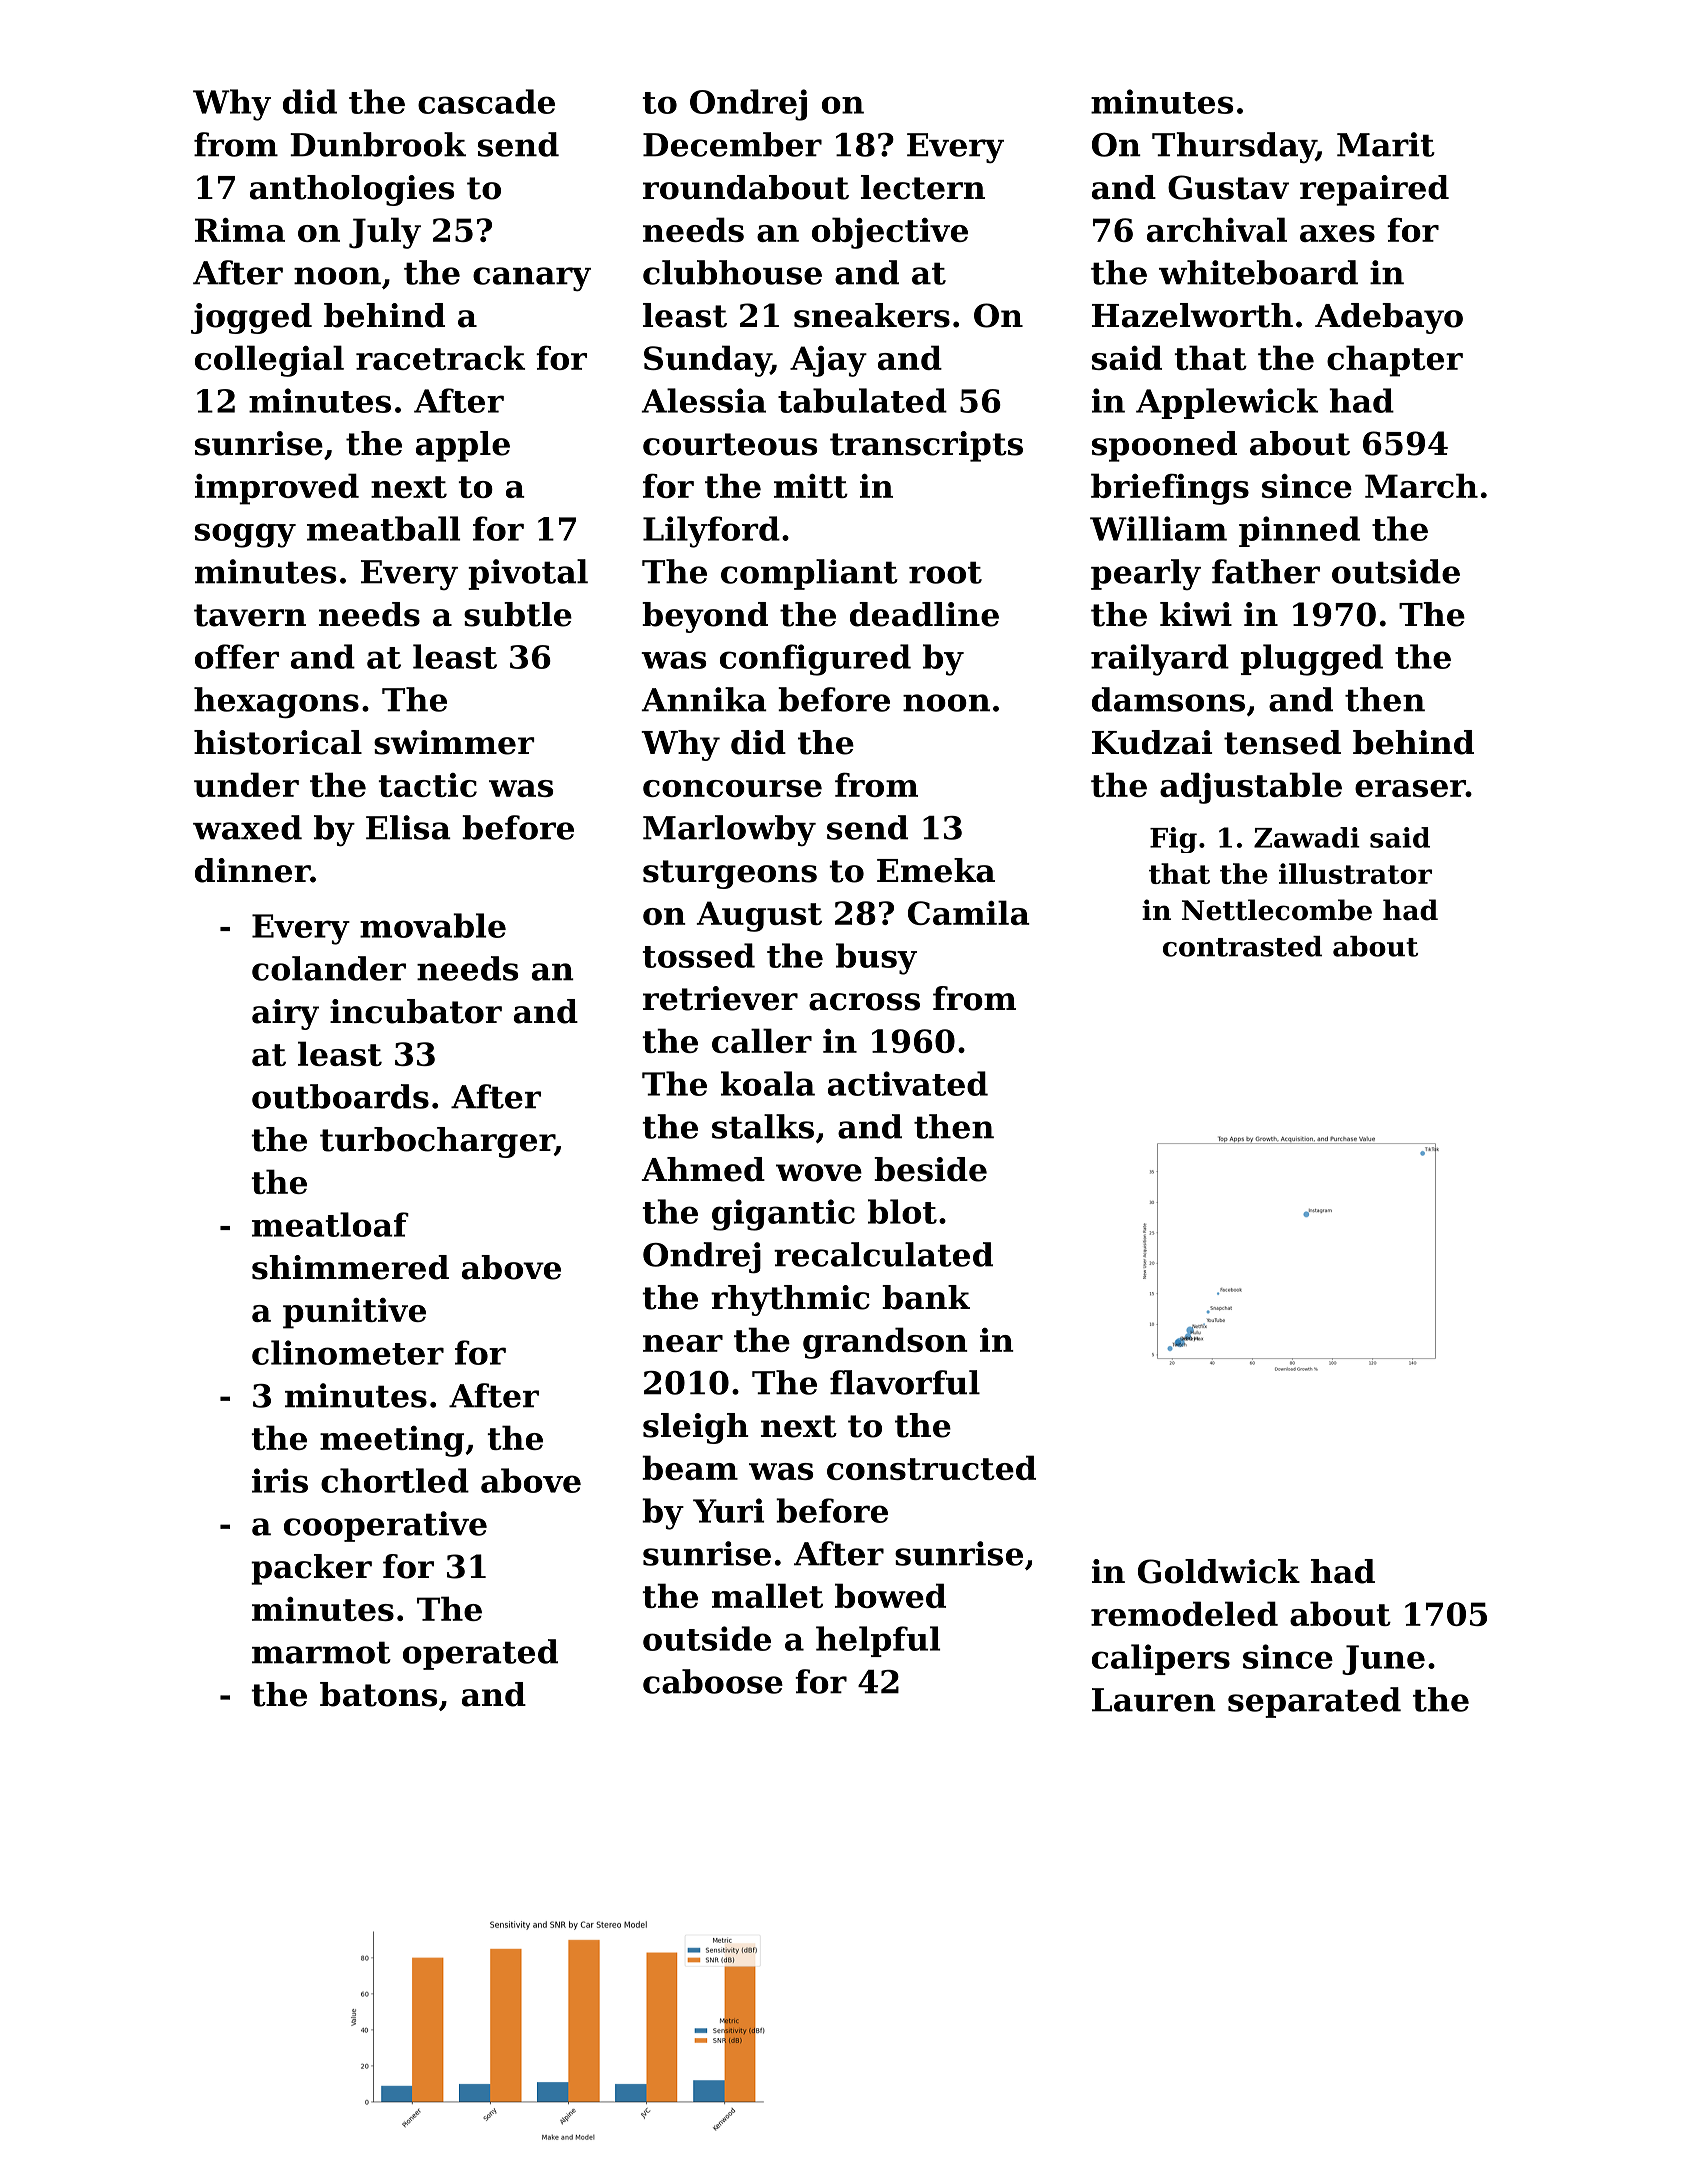  Describe the element at coordinates (1242, 946) in the screenshot. I see `contrasted` at that location.
